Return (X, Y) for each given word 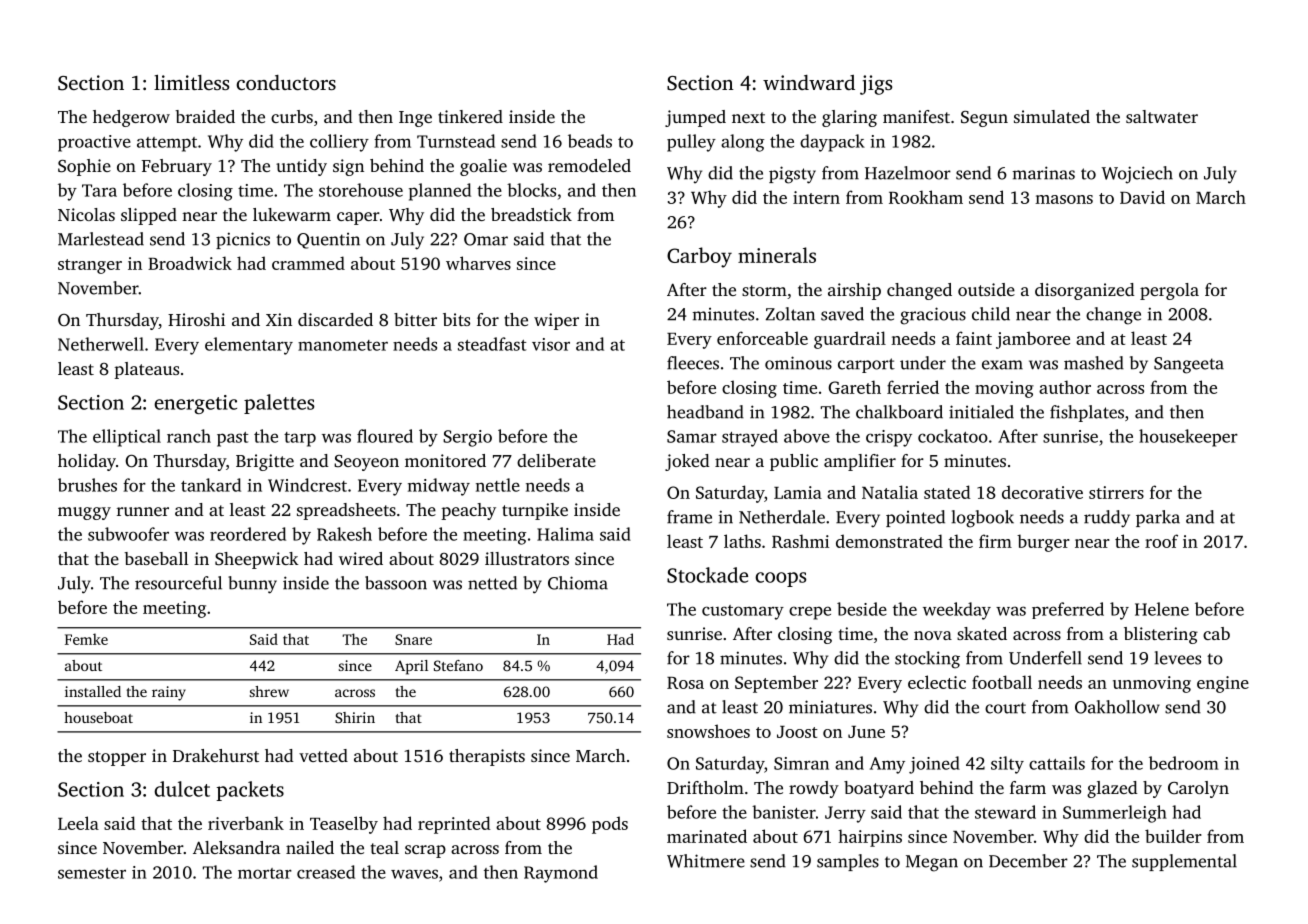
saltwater (1162, 116)
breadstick (531, 214)
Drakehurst (216, 755)
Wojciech (1137, 175)
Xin (279, 319)
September (776, 684)
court (1005, 708)
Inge (415, 119)
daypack (832, 143)
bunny (252, 585)
